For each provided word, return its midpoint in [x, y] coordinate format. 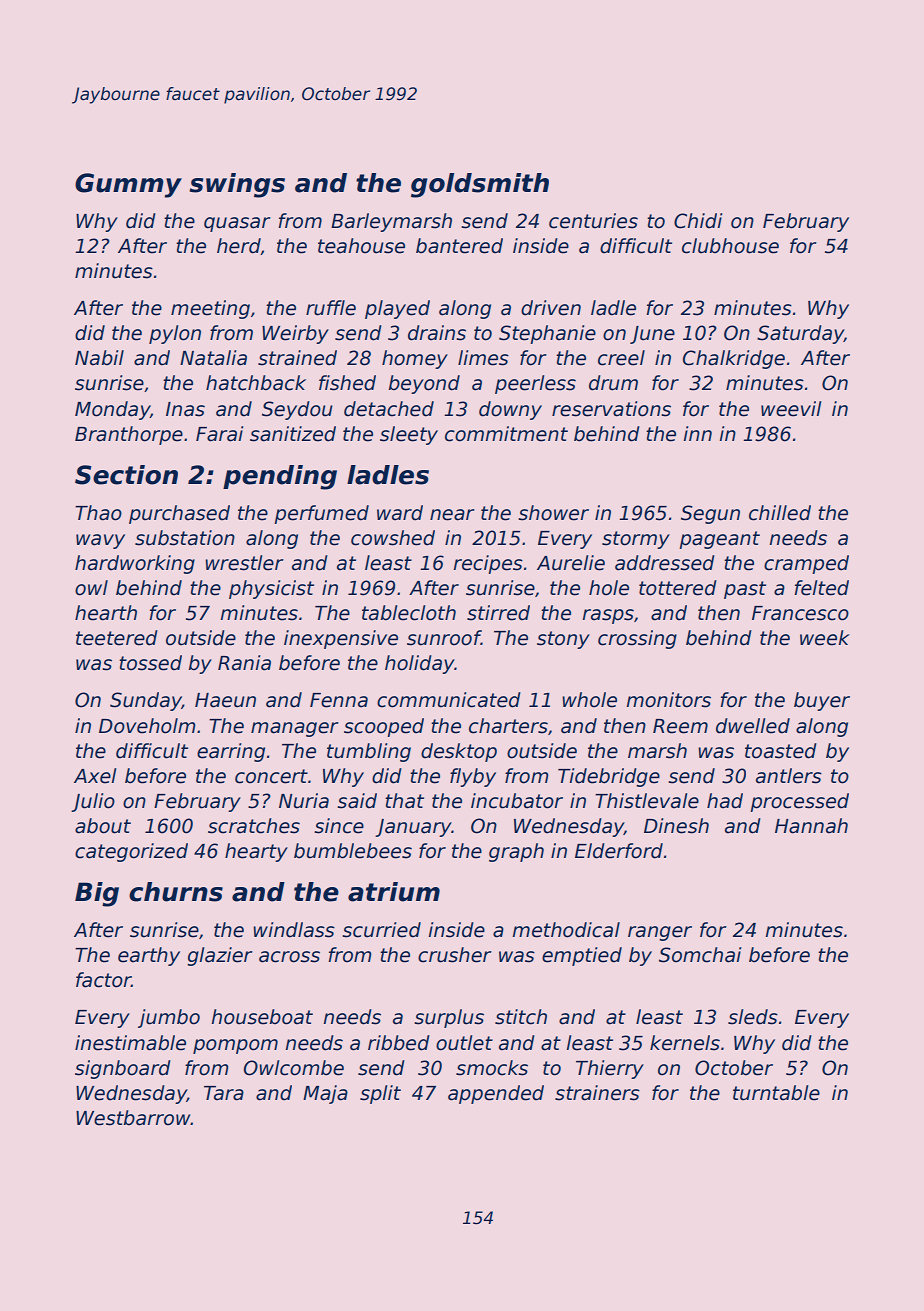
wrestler [245, 563]
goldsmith [480, 185]
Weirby [295, 334]
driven [551, 308]
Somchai [700, 955]
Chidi [698, 221]
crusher [455, 955]
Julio [93, 802]
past [745, 590]
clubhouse [730, 246]
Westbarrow [133, 1118]
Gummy [128, 185]
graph [516, 852]
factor [103, 980]
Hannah [811, 826]
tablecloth [409, 613]
